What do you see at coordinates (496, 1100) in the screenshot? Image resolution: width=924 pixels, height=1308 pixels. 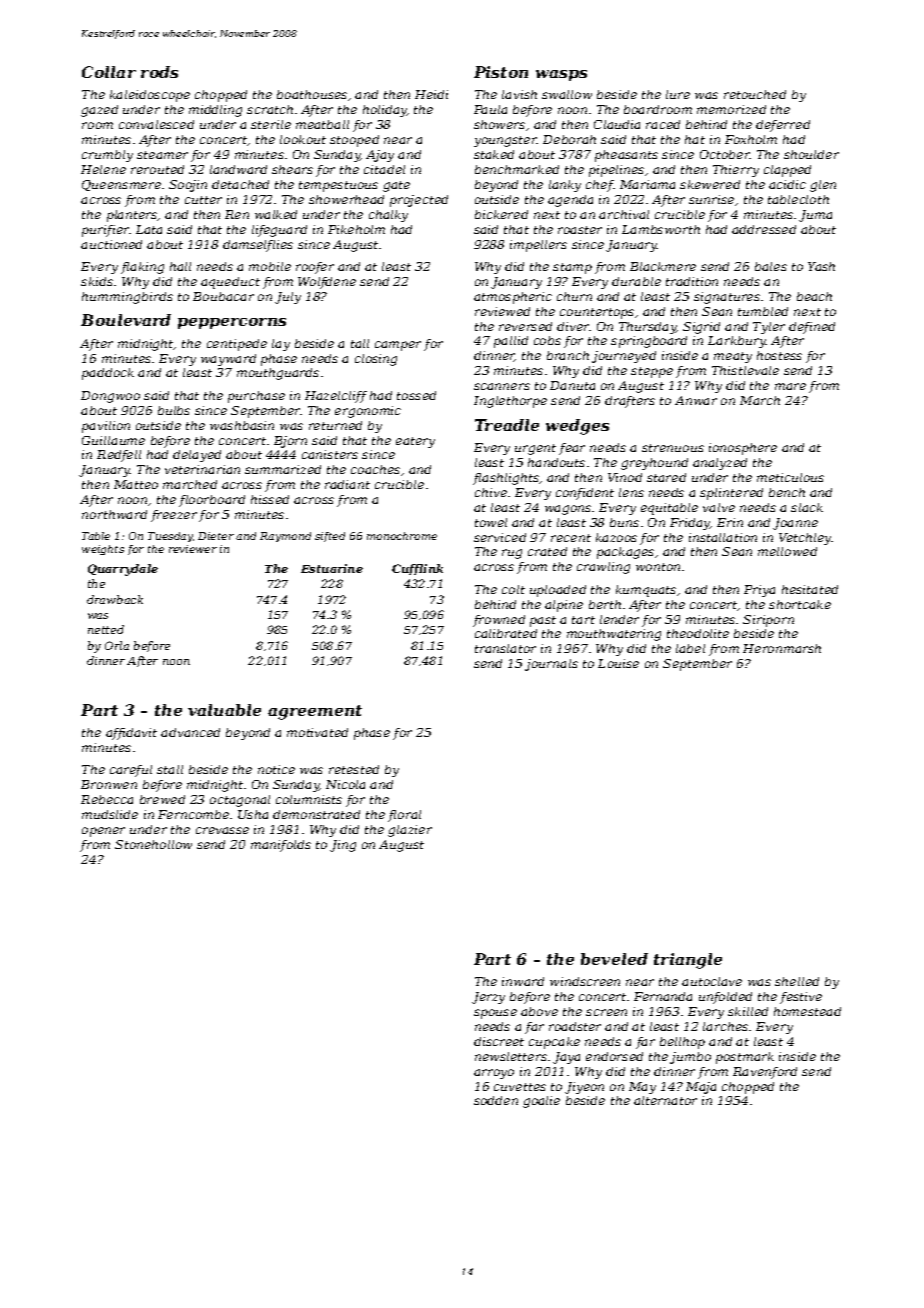 I see `sodden` at bounding box center [496, 1100].
